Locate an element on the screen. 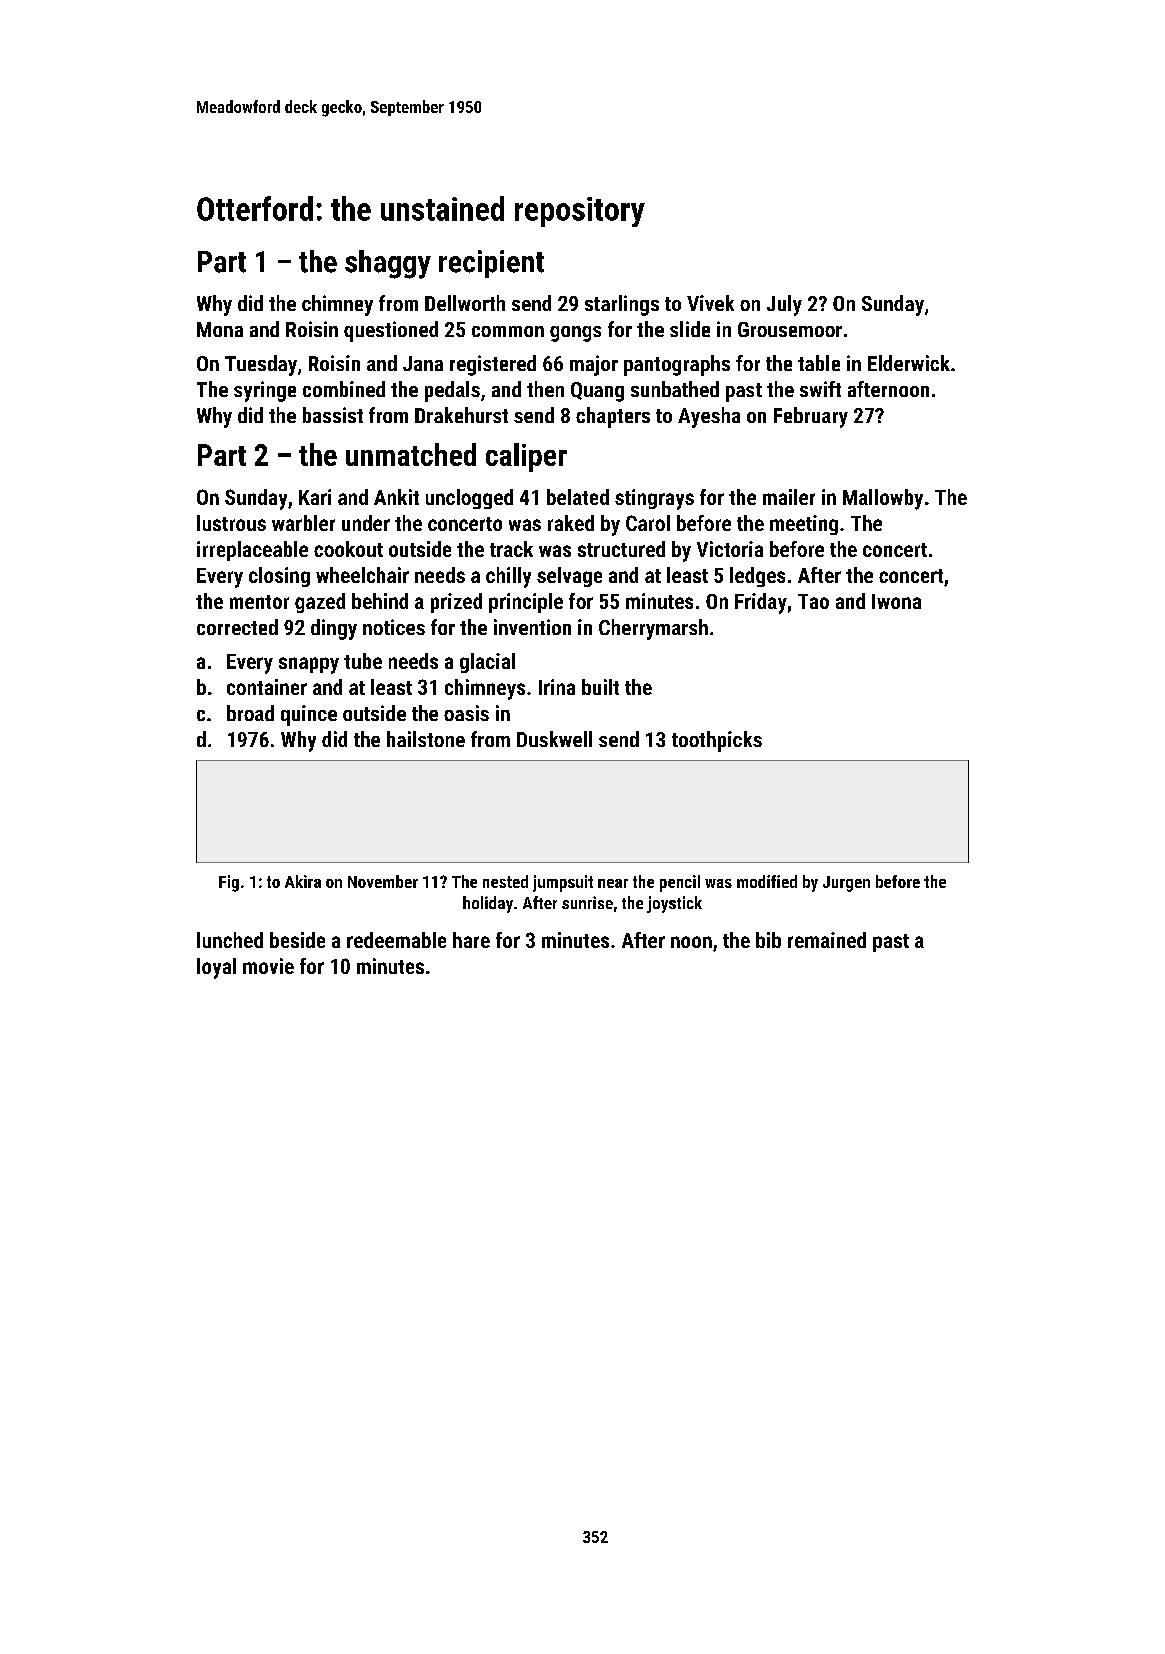 Image resolution: width=1165 pixels, height=1654 pixels. unclogged is located at coordinates (469, 499).
